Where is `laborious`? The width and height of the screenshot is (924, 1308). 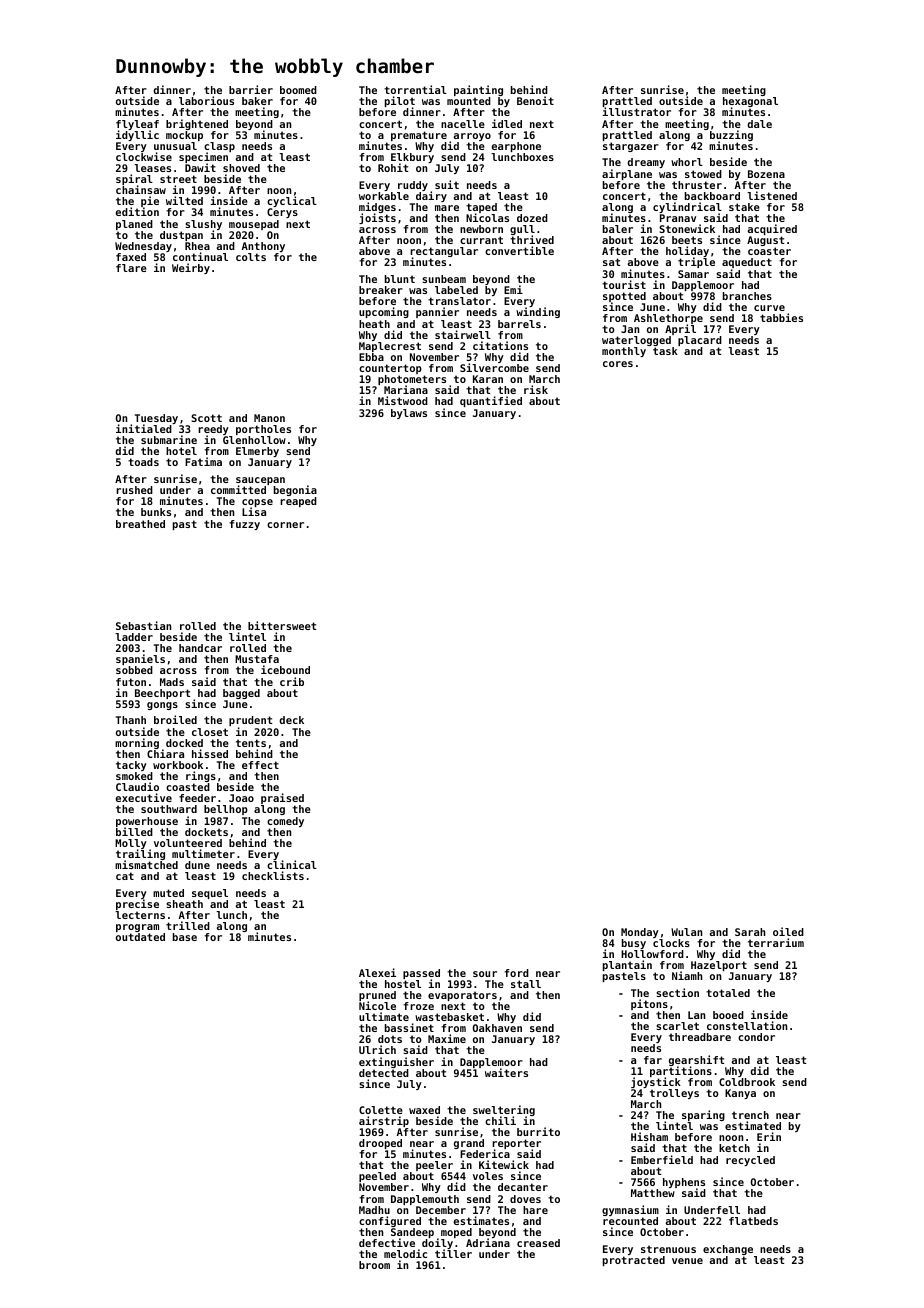 laborious is located at coordinates (206, 101).
